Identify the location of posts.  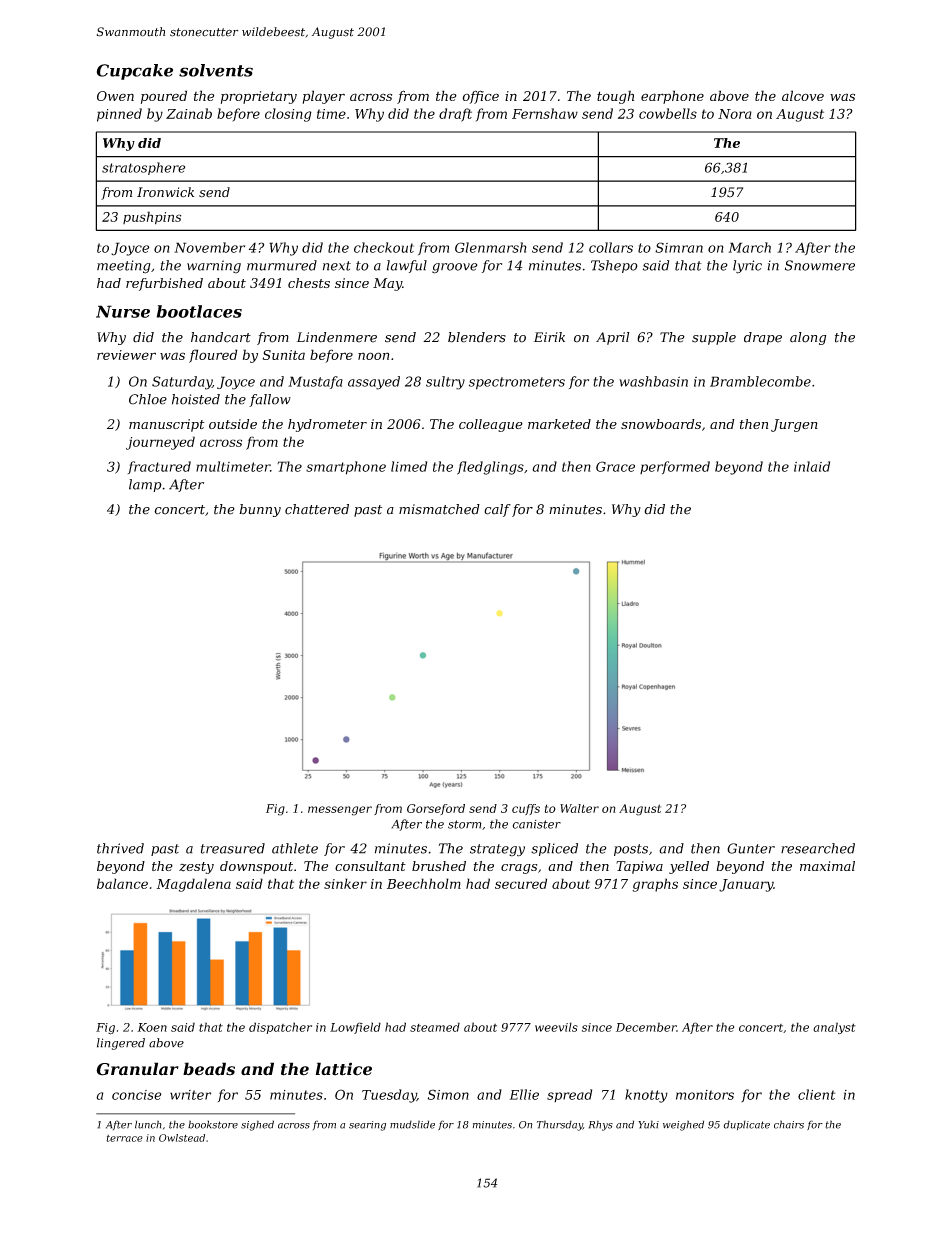
(631, 850).
